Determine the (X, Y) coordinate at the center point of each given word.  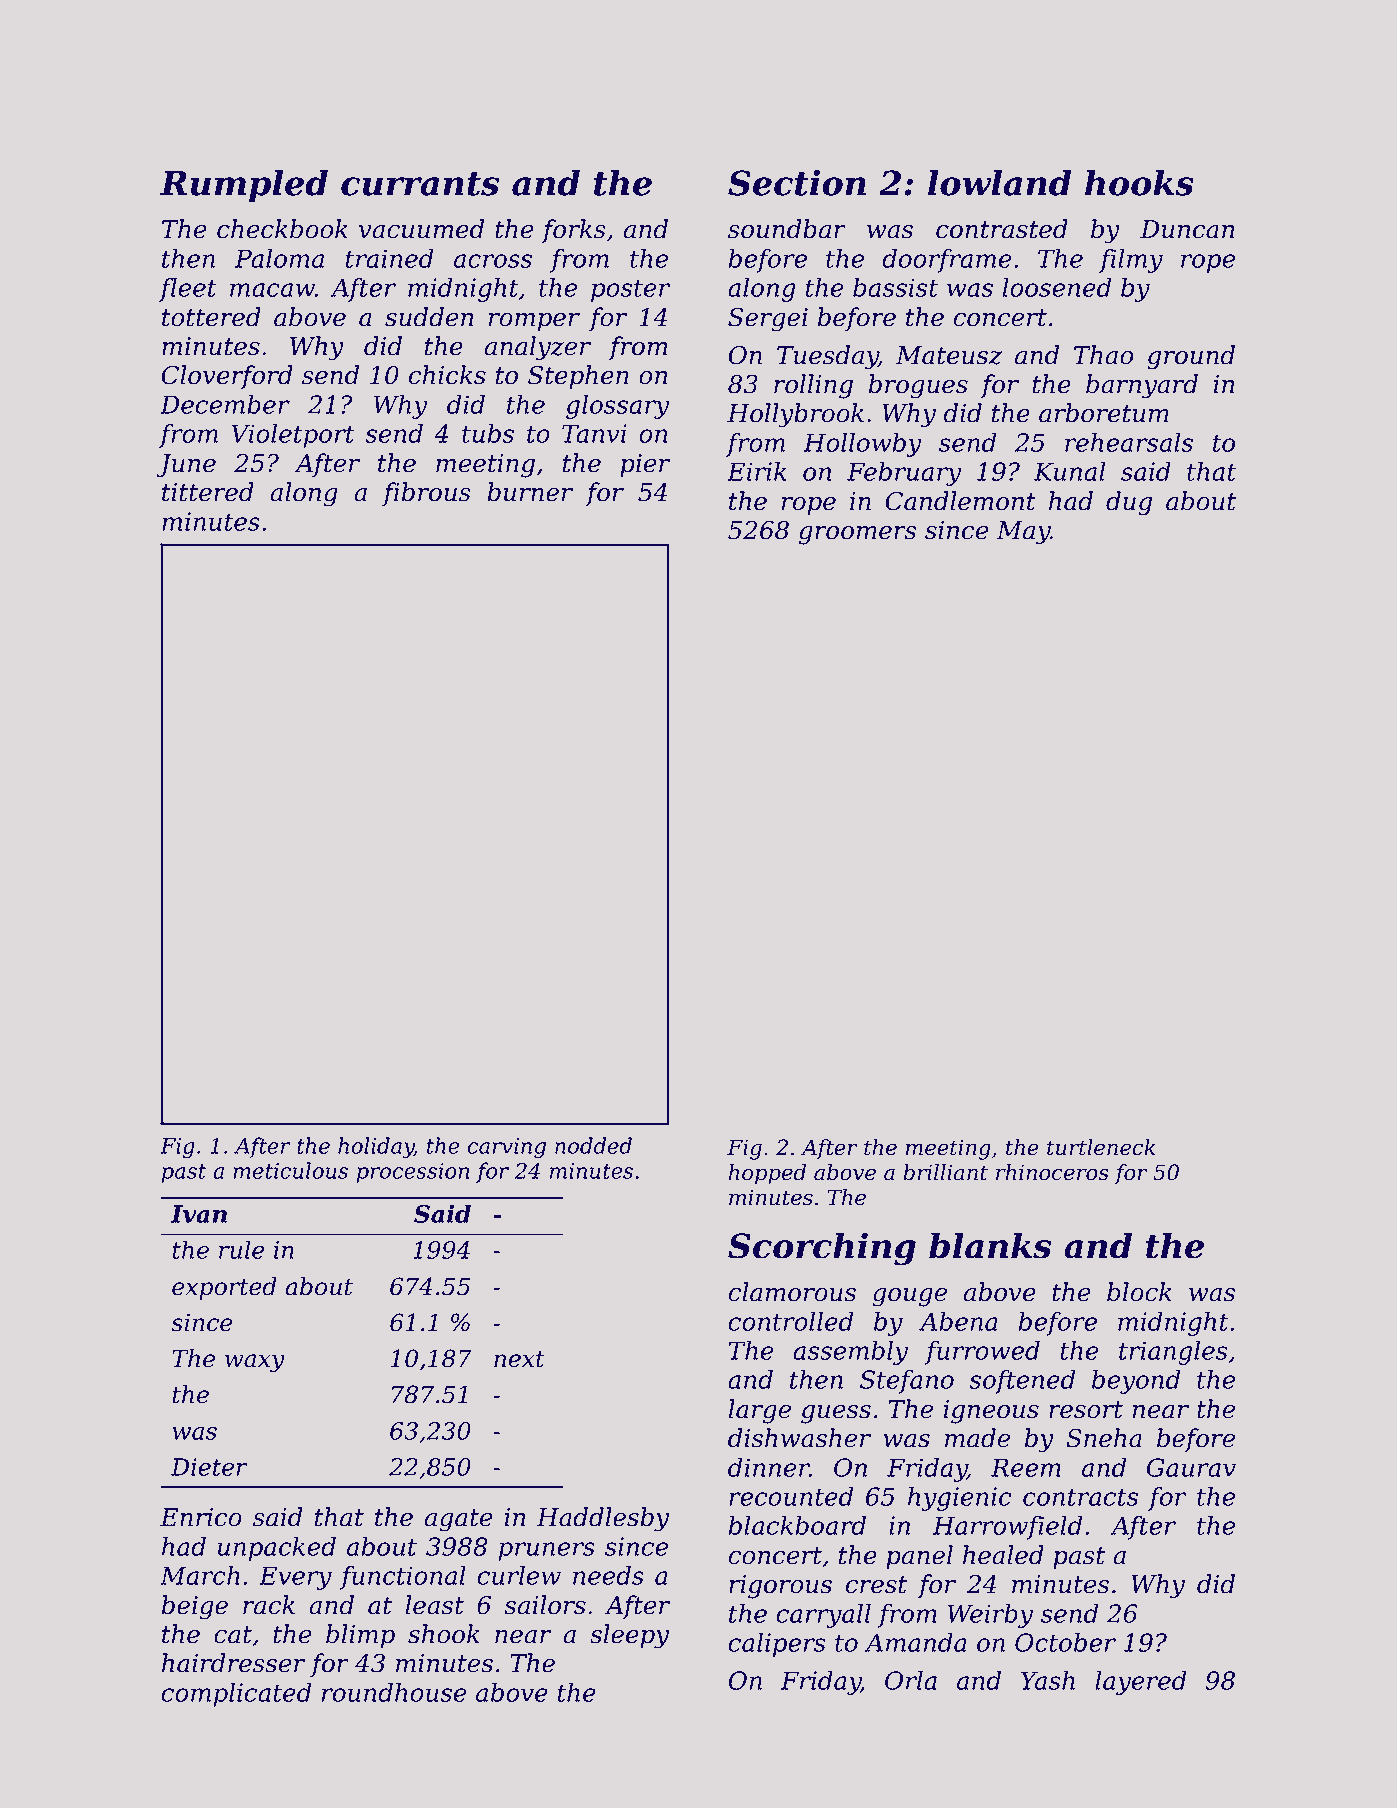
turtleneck (1101, 1147)
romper (534, 322)
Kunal (1070, 471)
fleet (188, 290)
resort (1086, 1410)
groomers (857, 535)
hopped (767, 1174)
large (759, 1411)
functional (403, 1578)
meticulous (290, 1170)
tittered (208, 492)
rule (241, 1249)
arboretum (1104, 413)
